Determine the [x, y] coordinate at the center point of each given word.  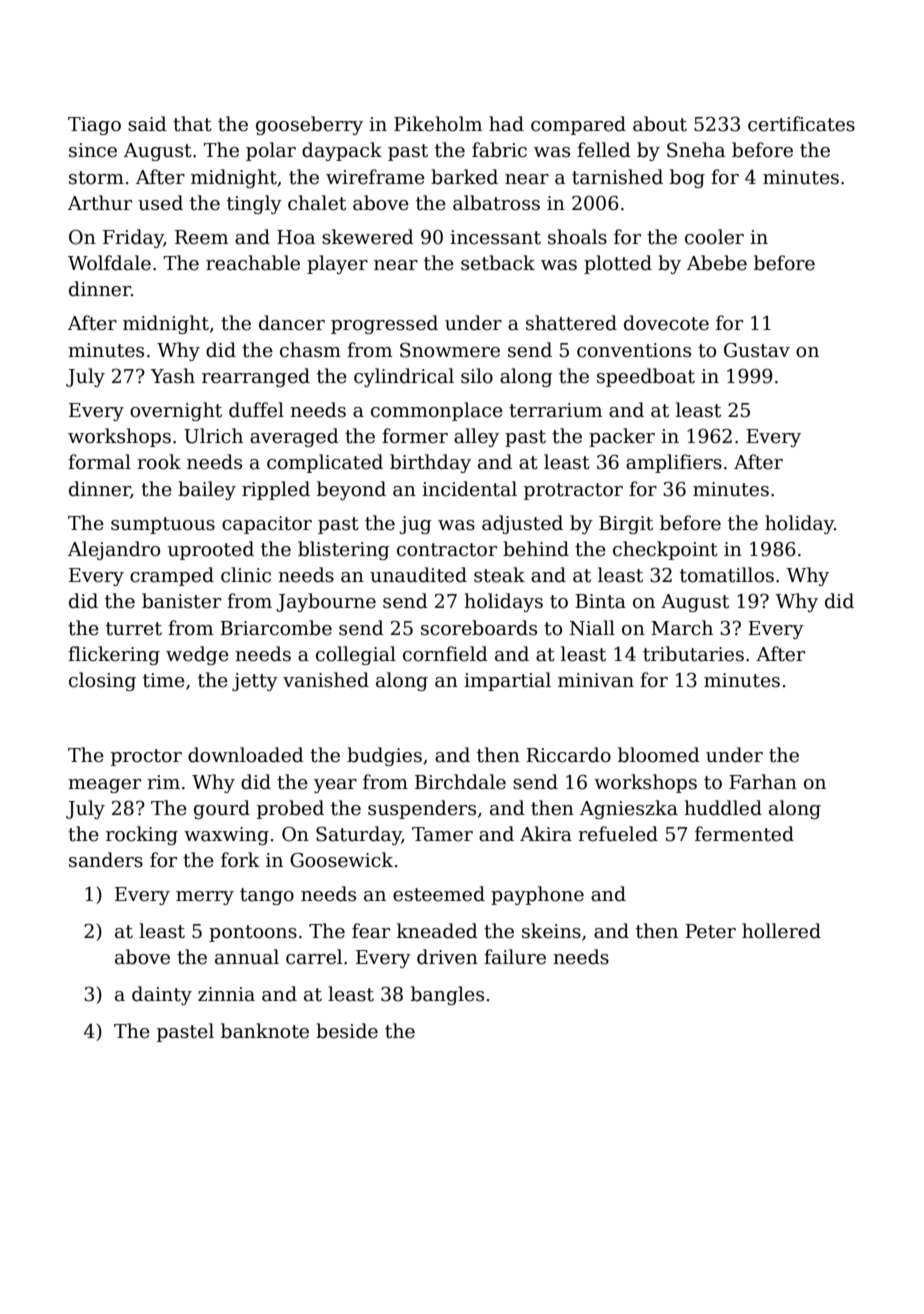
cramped [172, 576]
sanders [106, 860]
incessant [495, 237]
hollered [781, 931]
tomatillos [727, 575]
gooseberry [309, 125]
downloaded [246, 755]
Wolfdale [109, 263]
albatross [496, 203]
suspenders [422, 809]
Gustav [757, 350]
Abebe [717, 263]
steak [499, 575]
